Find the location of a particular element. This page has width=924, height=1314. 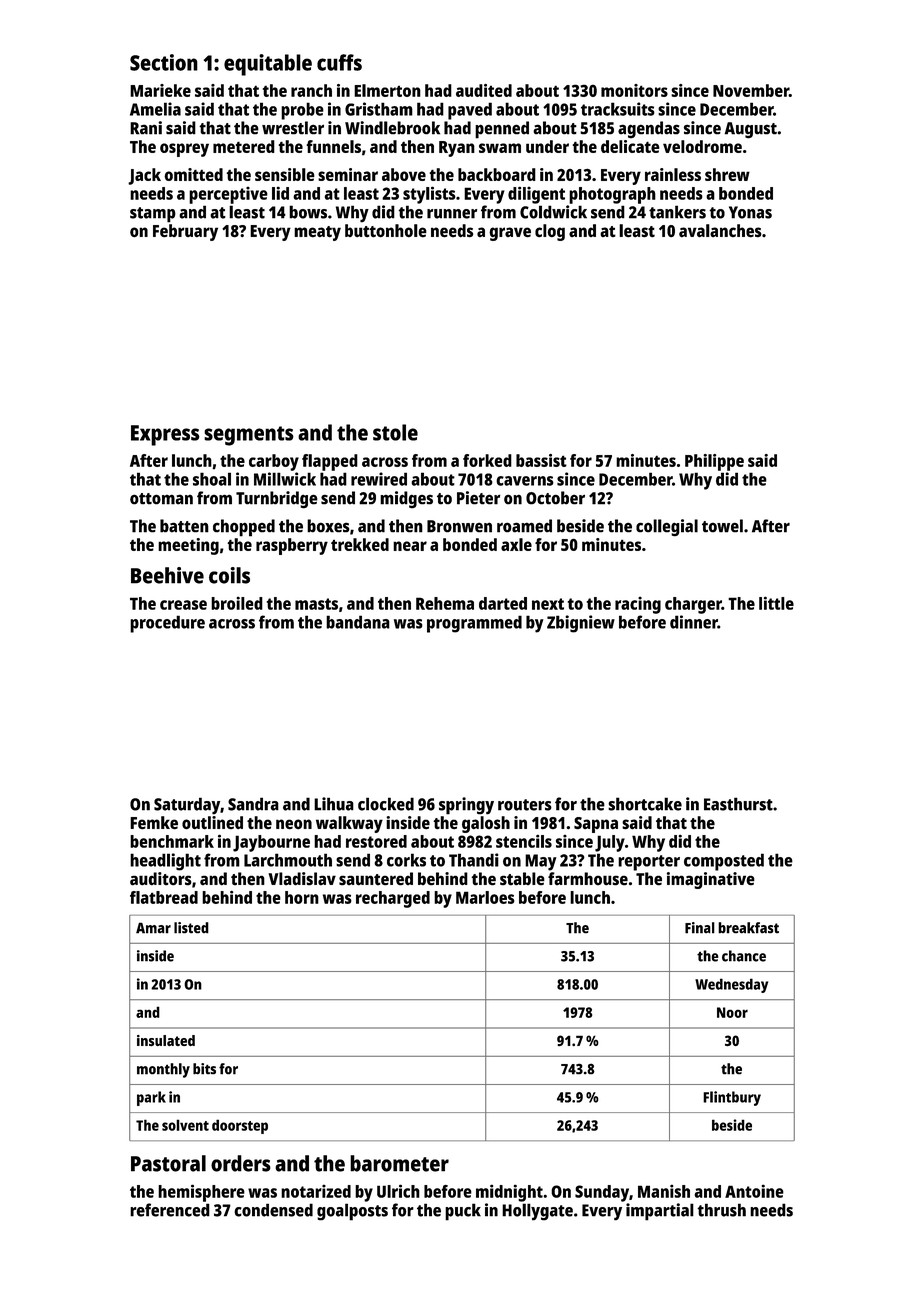

broiled is located at coordinates (237, 603).
